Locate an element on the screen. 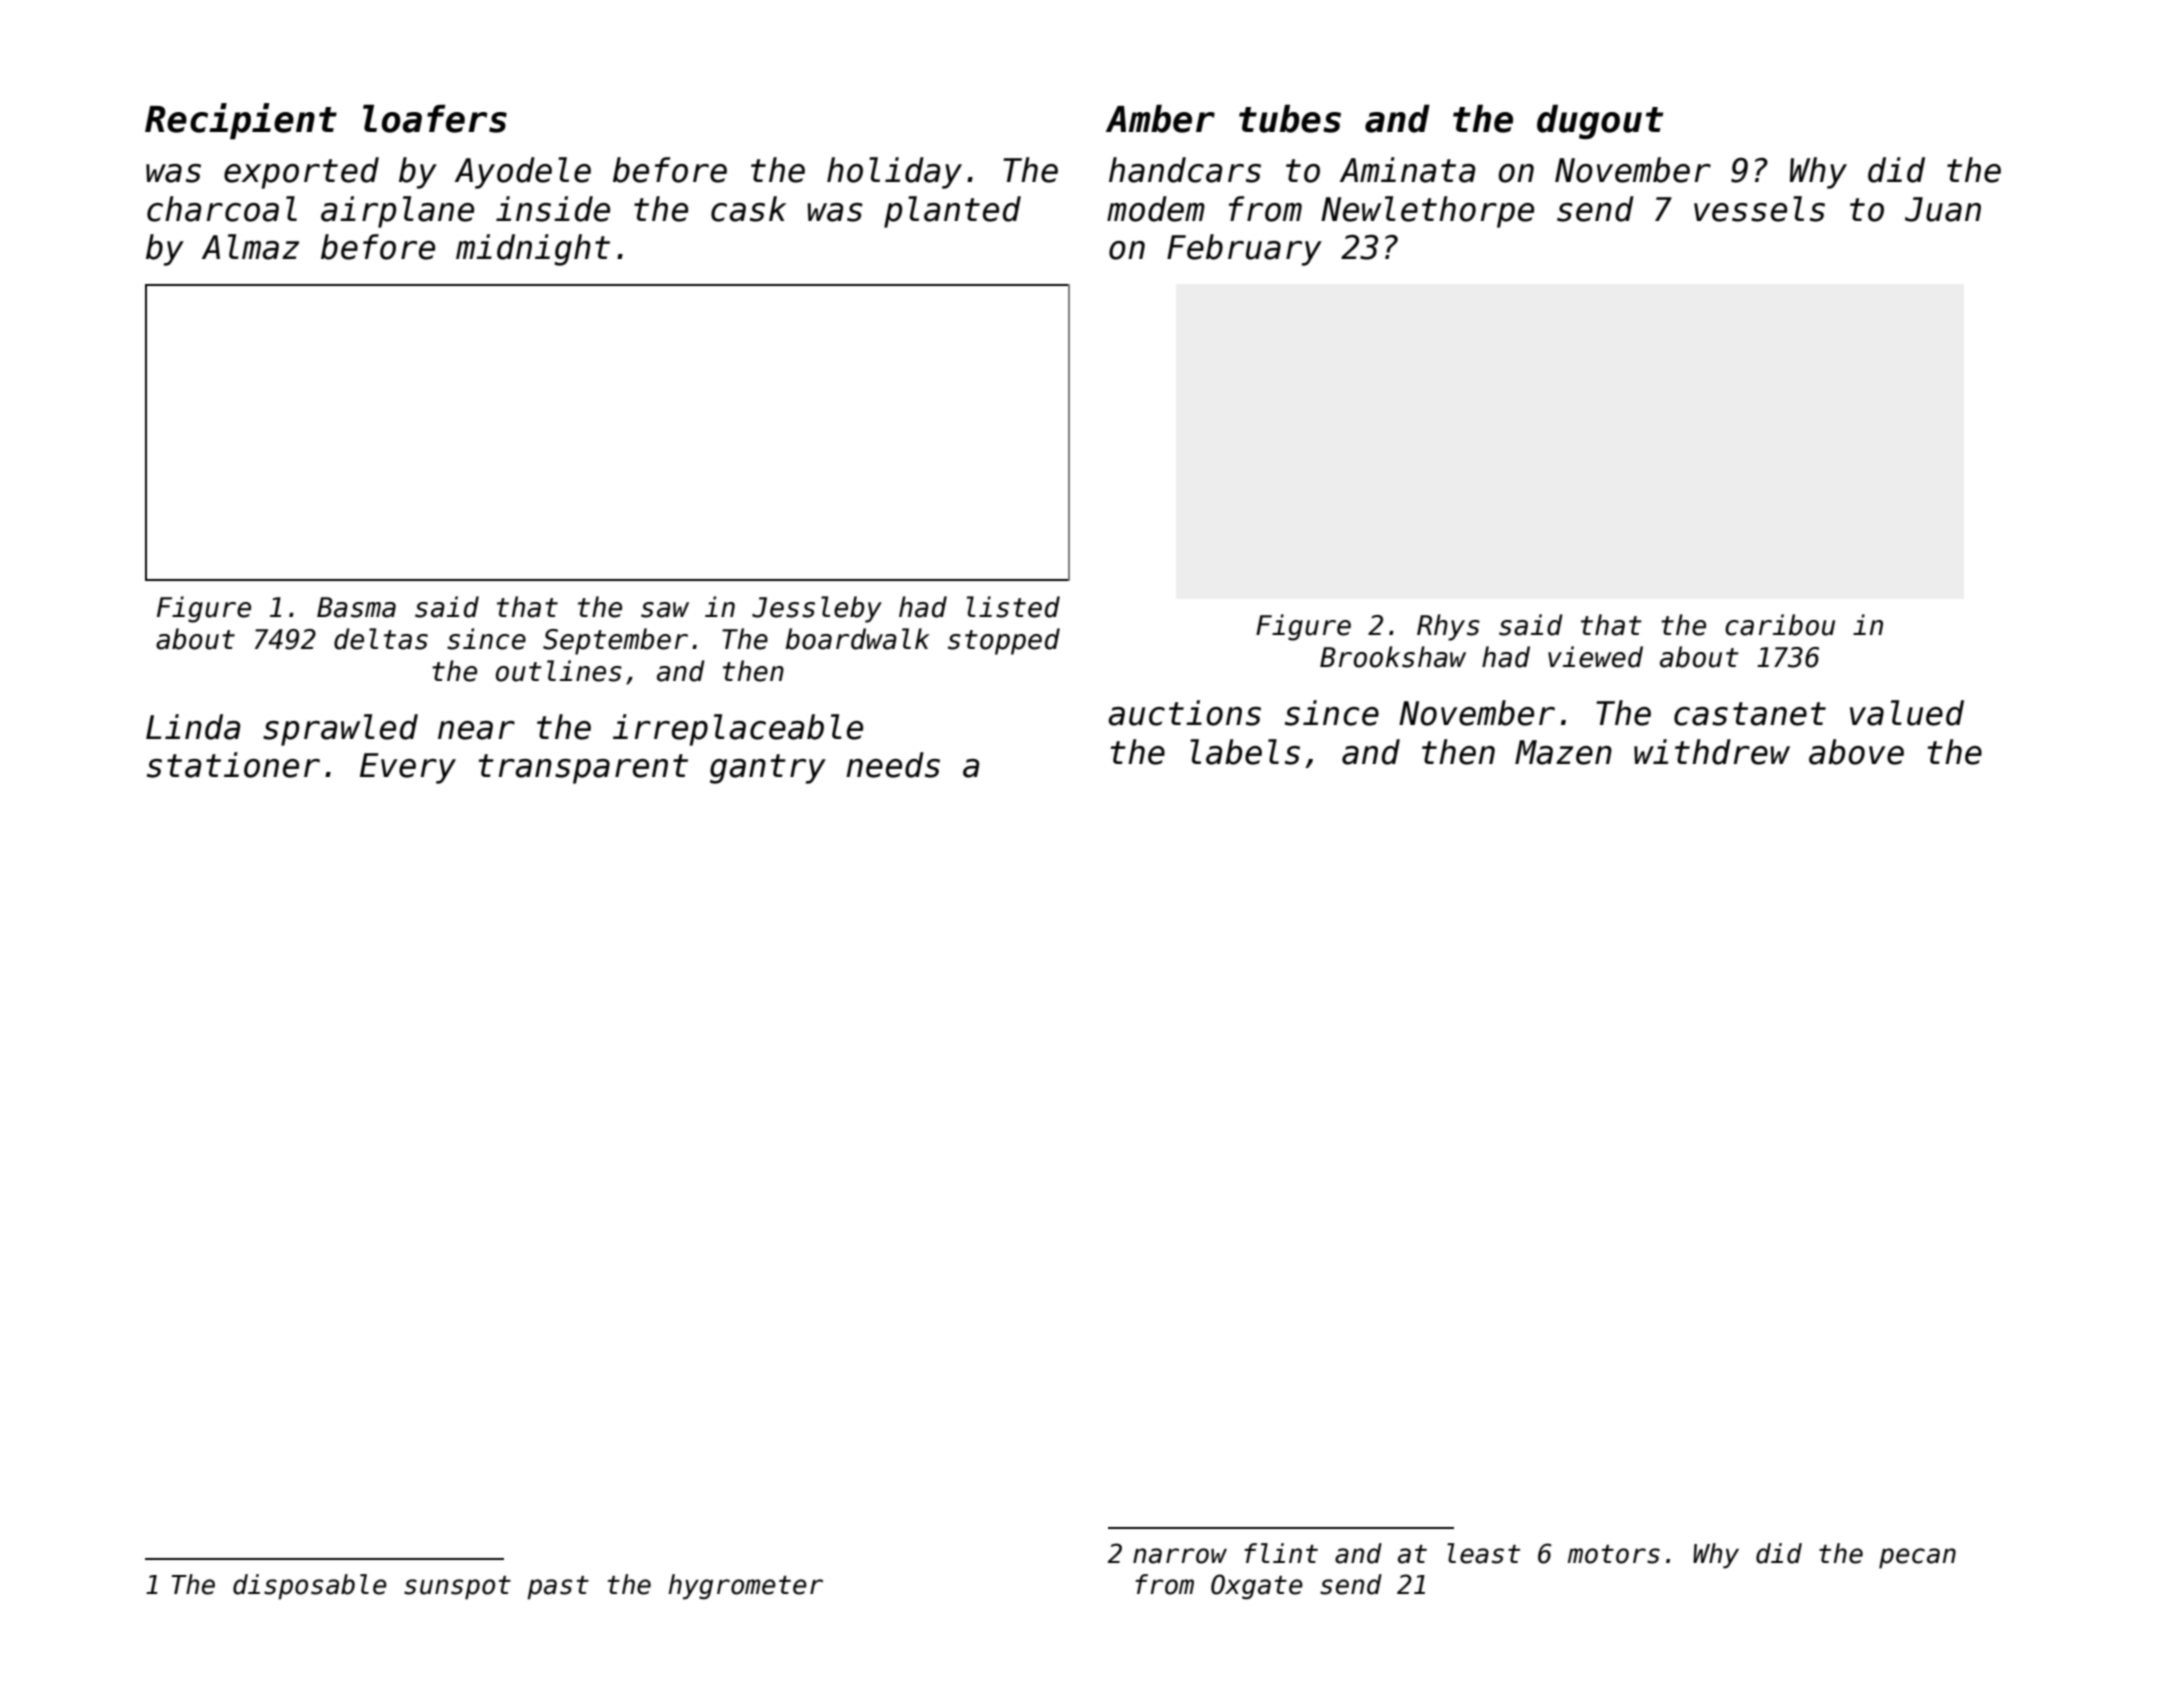  listed is located at coordinates (1013, 607).
